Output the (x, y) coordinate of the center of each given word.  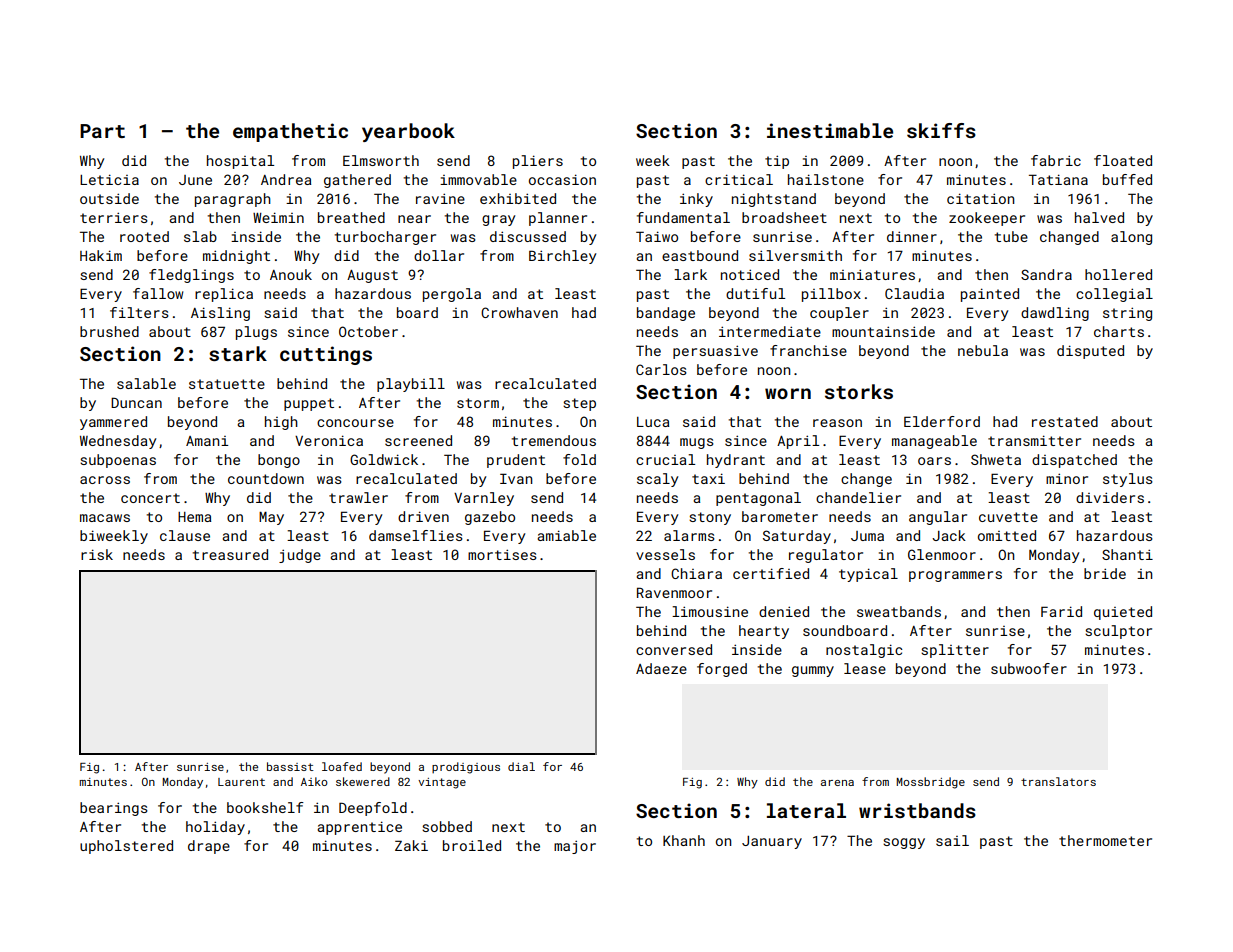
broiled (472, 845)
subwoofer (1029, 668)
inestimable (830, 130)
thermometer (1105, 840)
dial (521, 766)
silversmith (795, 255)
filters (139, 312)
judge (300, 556)
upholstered (126, 847)
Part (102, 131)
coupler (839, 314)
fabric (1056, 160)
